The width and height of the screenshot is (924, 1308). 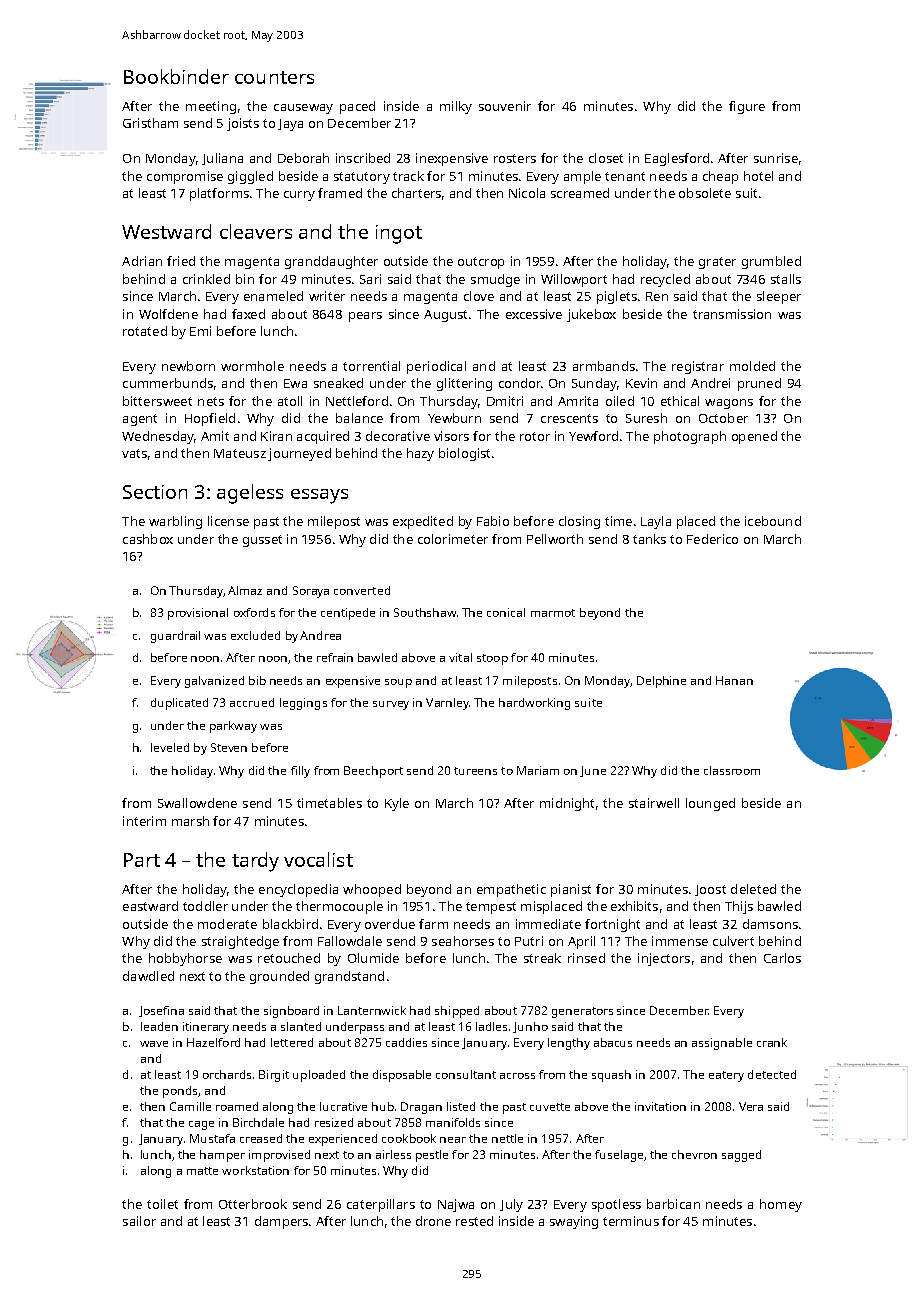 What do you see at coordinates (432, 1156) in the screenshot?
I see `pestle` at bounding box center [432, 1156].
